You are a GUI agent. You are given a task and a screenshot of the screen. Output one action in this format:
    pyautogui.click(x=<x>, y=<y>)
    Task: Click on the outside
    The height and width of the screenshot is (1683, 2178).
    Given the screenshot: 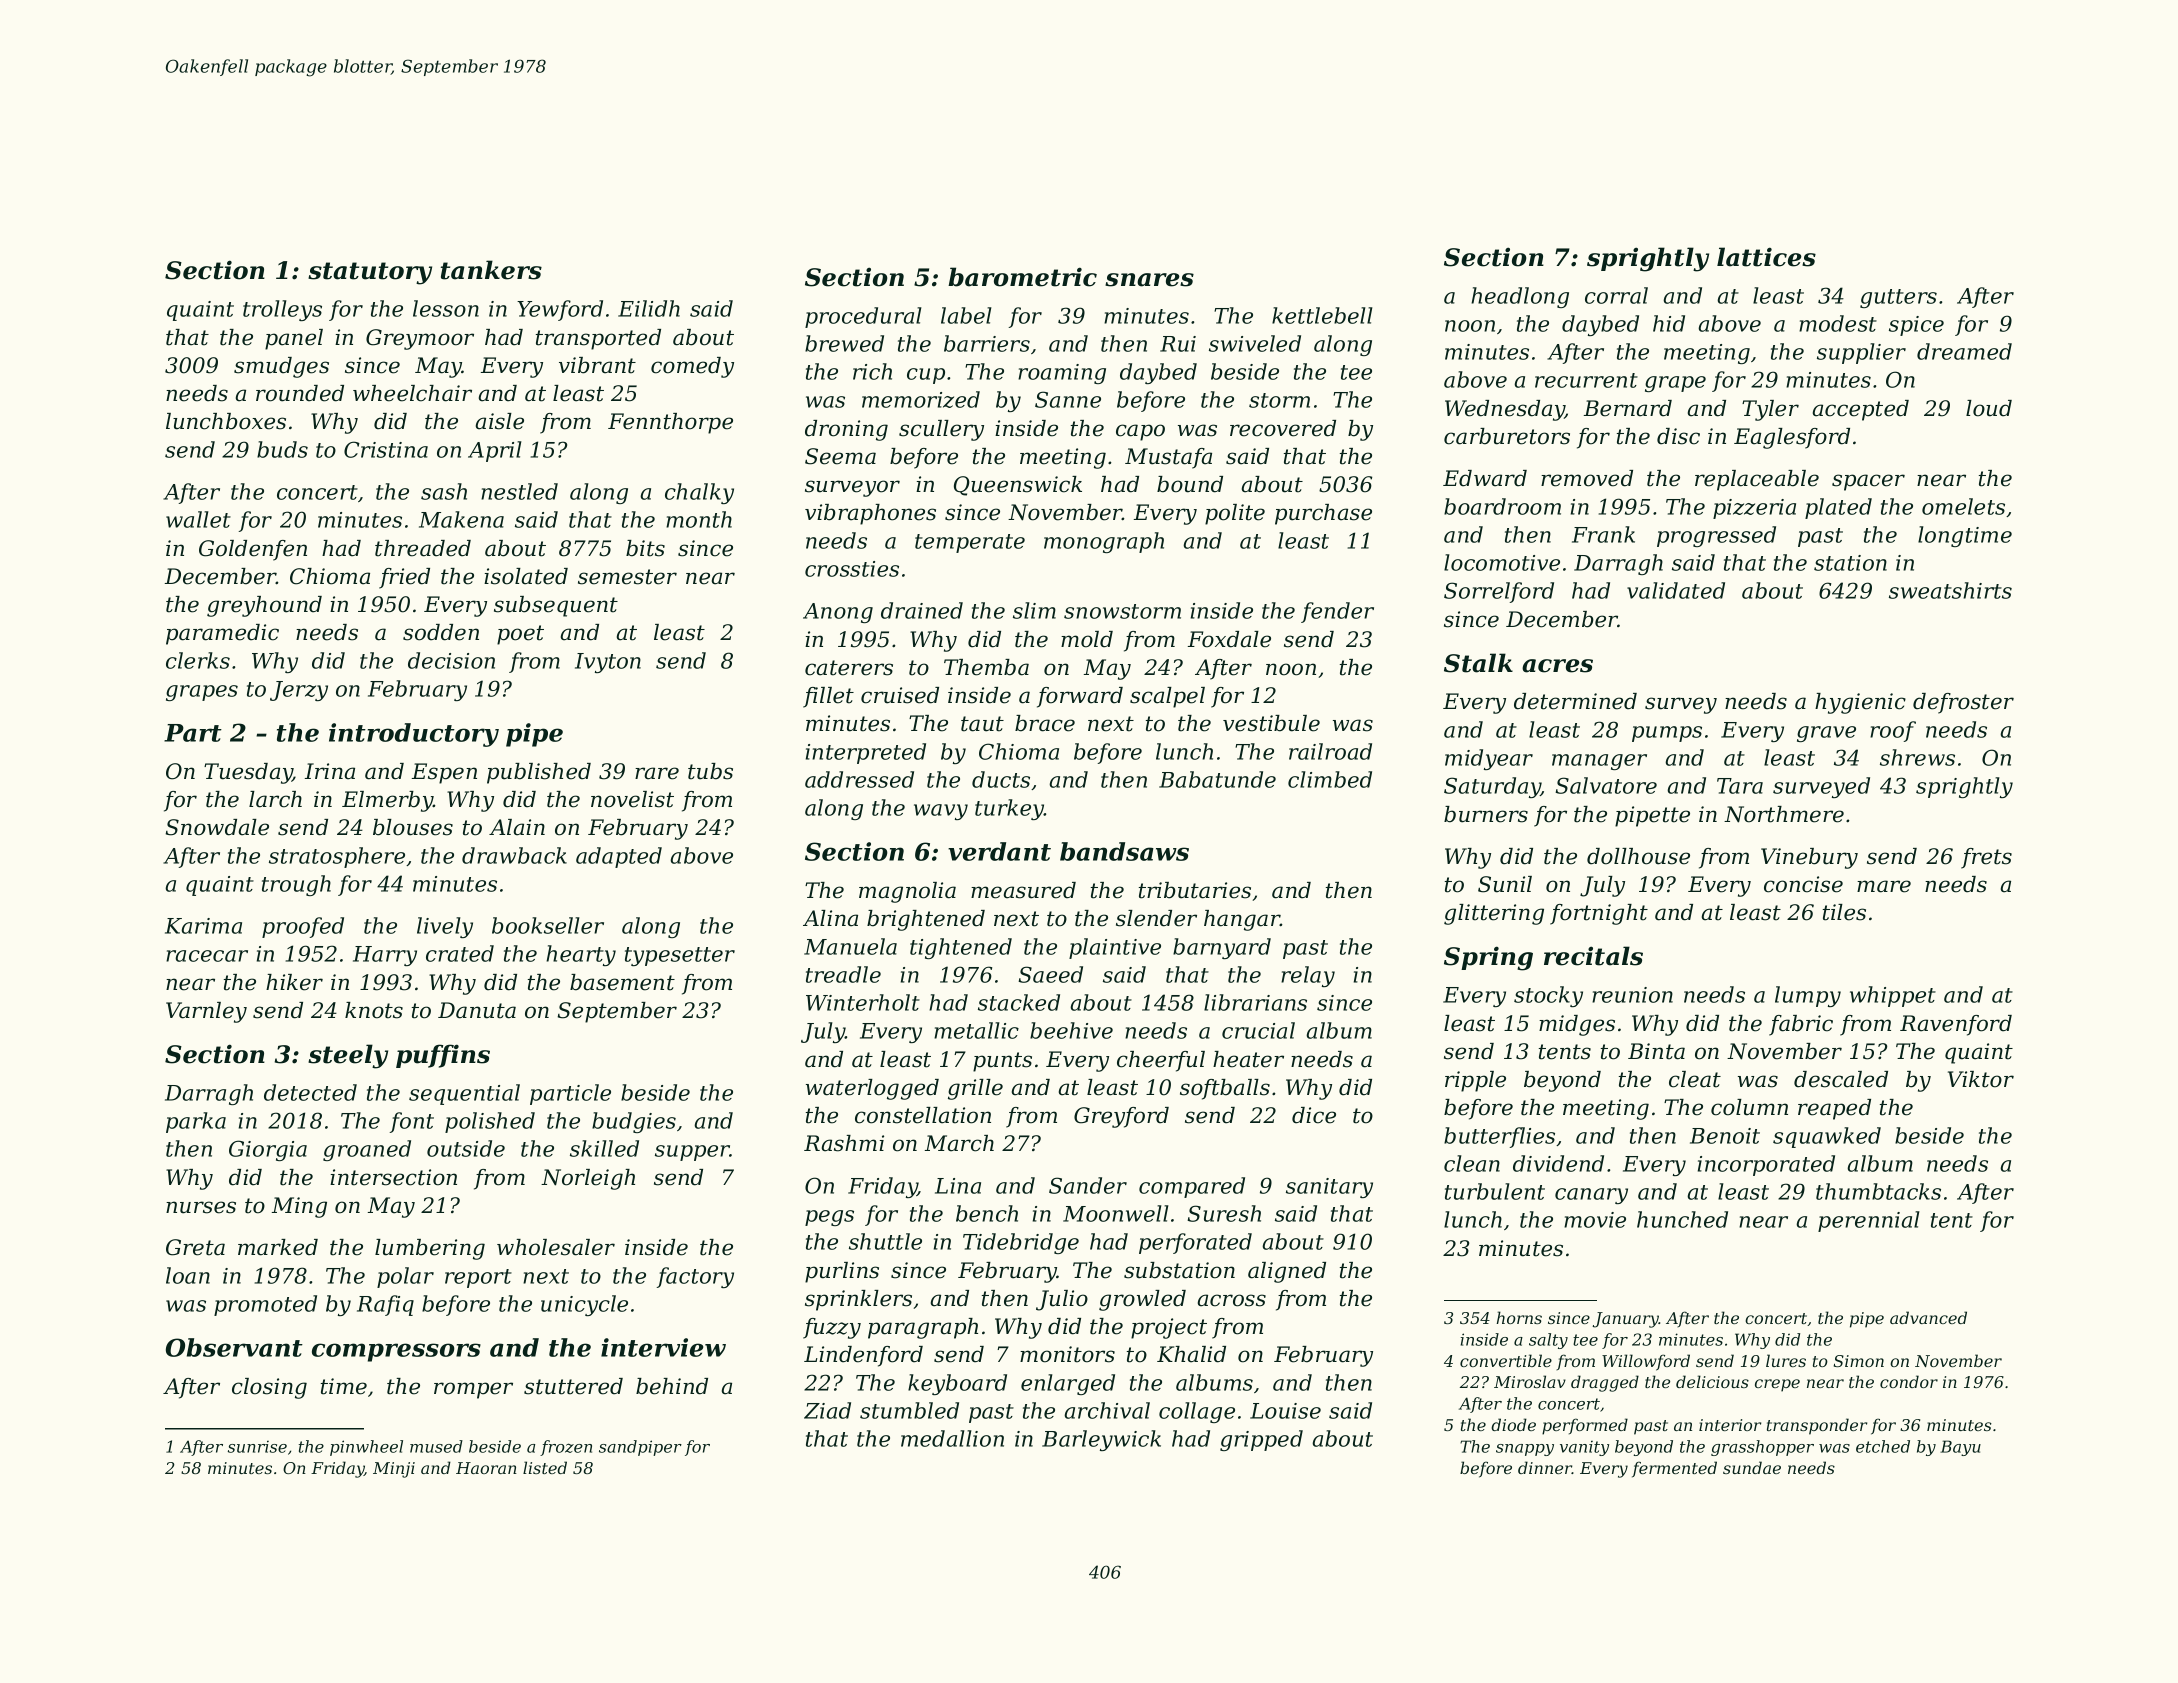 What is the action you would take?
    pyautogui.click(x=466, y=1148)
